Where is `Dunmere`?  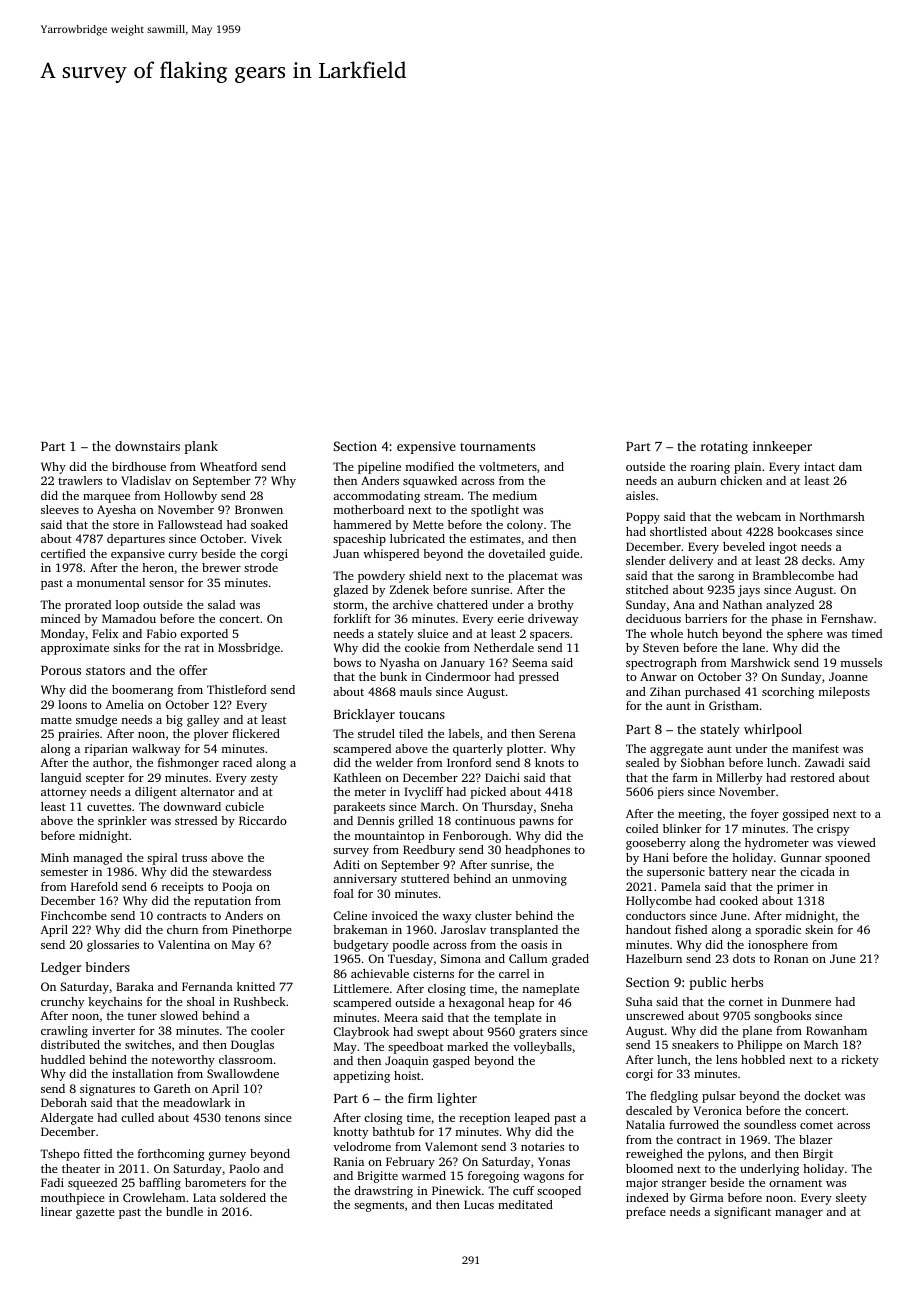 Dunmere is located at coordinates (806, 1001).
